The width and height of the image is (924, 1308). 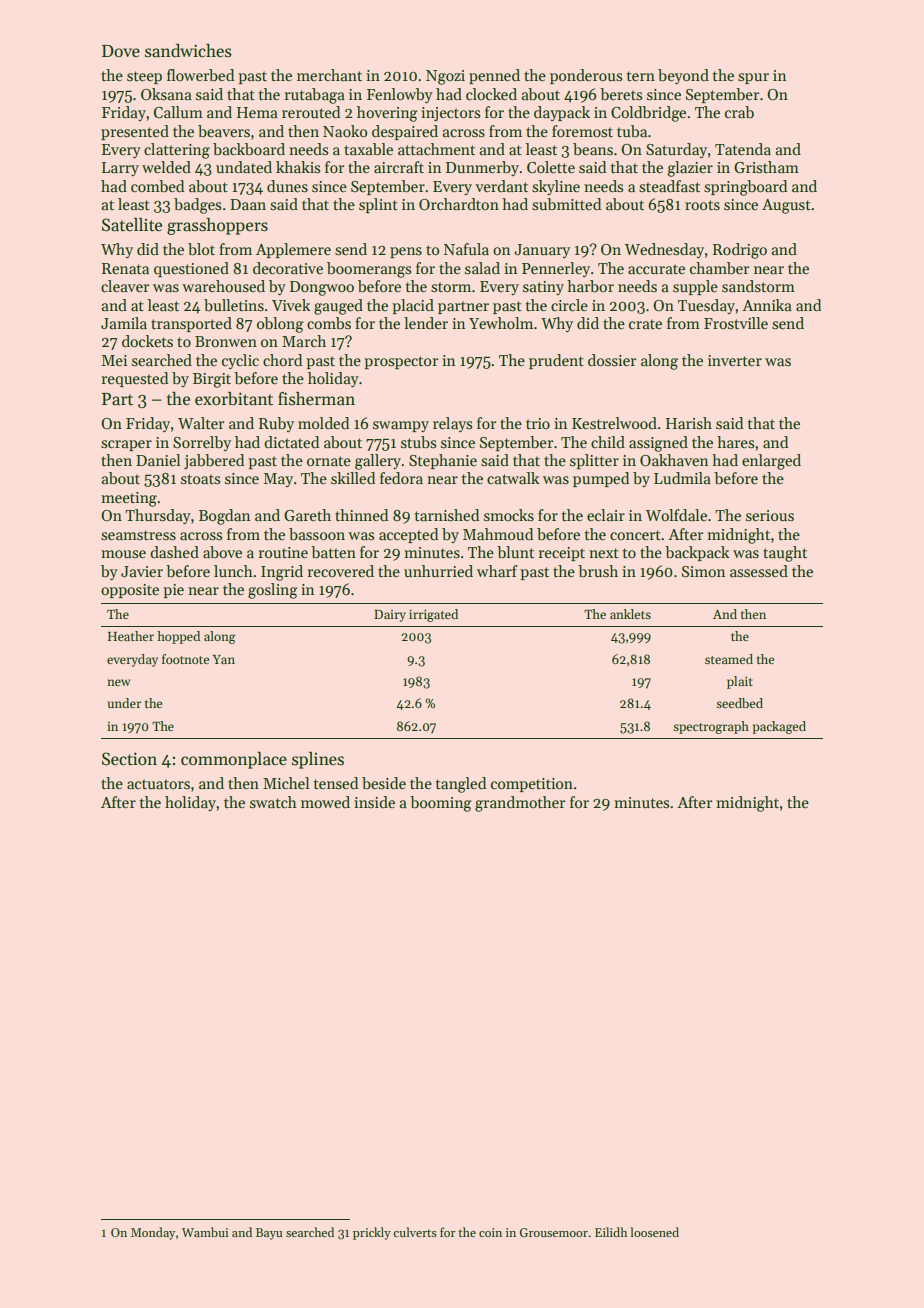 I want to click on trio, so click(x=538, y=423).
